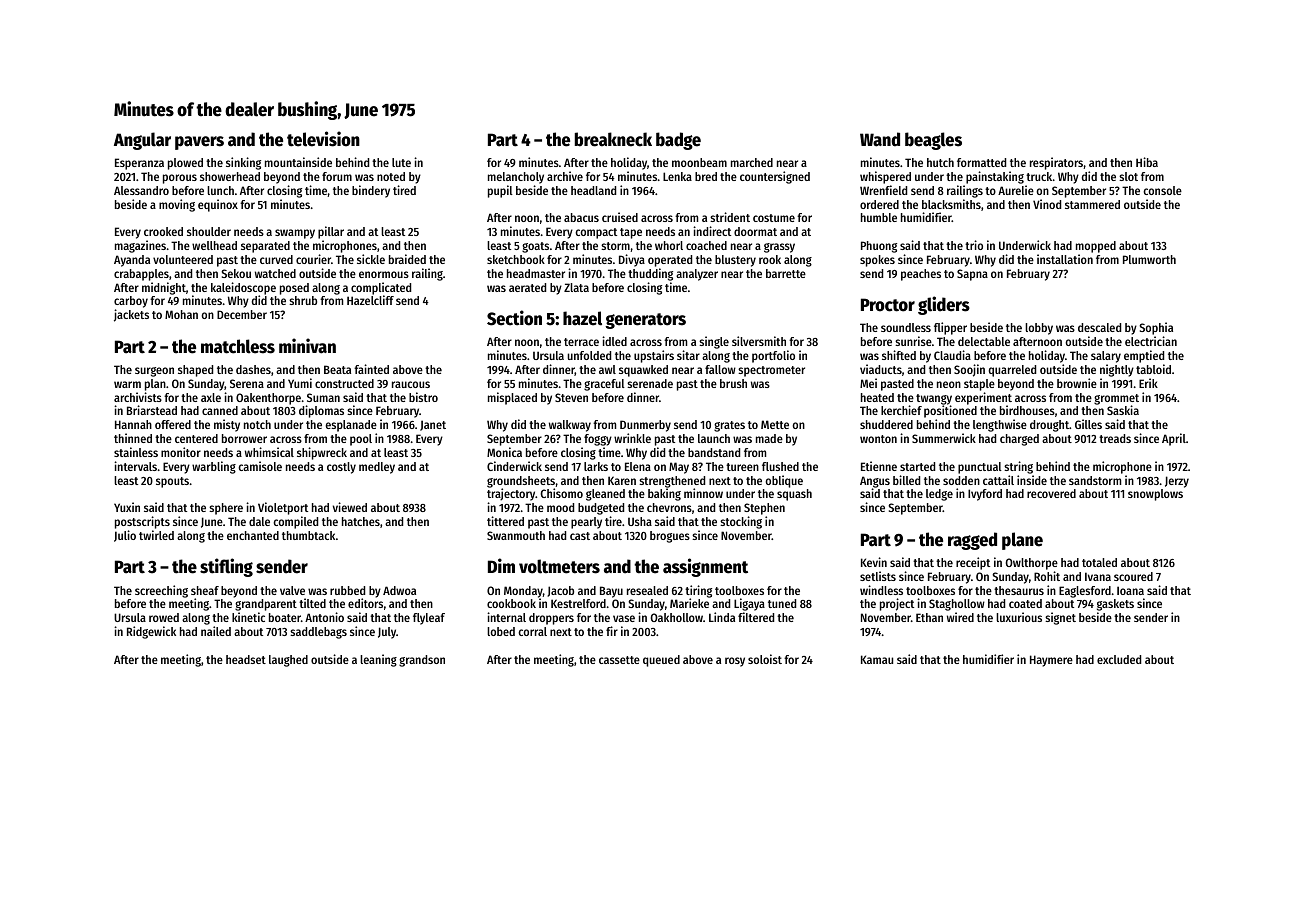 The height and width of the document is (924, 1308). I want to click on Linda, so click(722, 617).
